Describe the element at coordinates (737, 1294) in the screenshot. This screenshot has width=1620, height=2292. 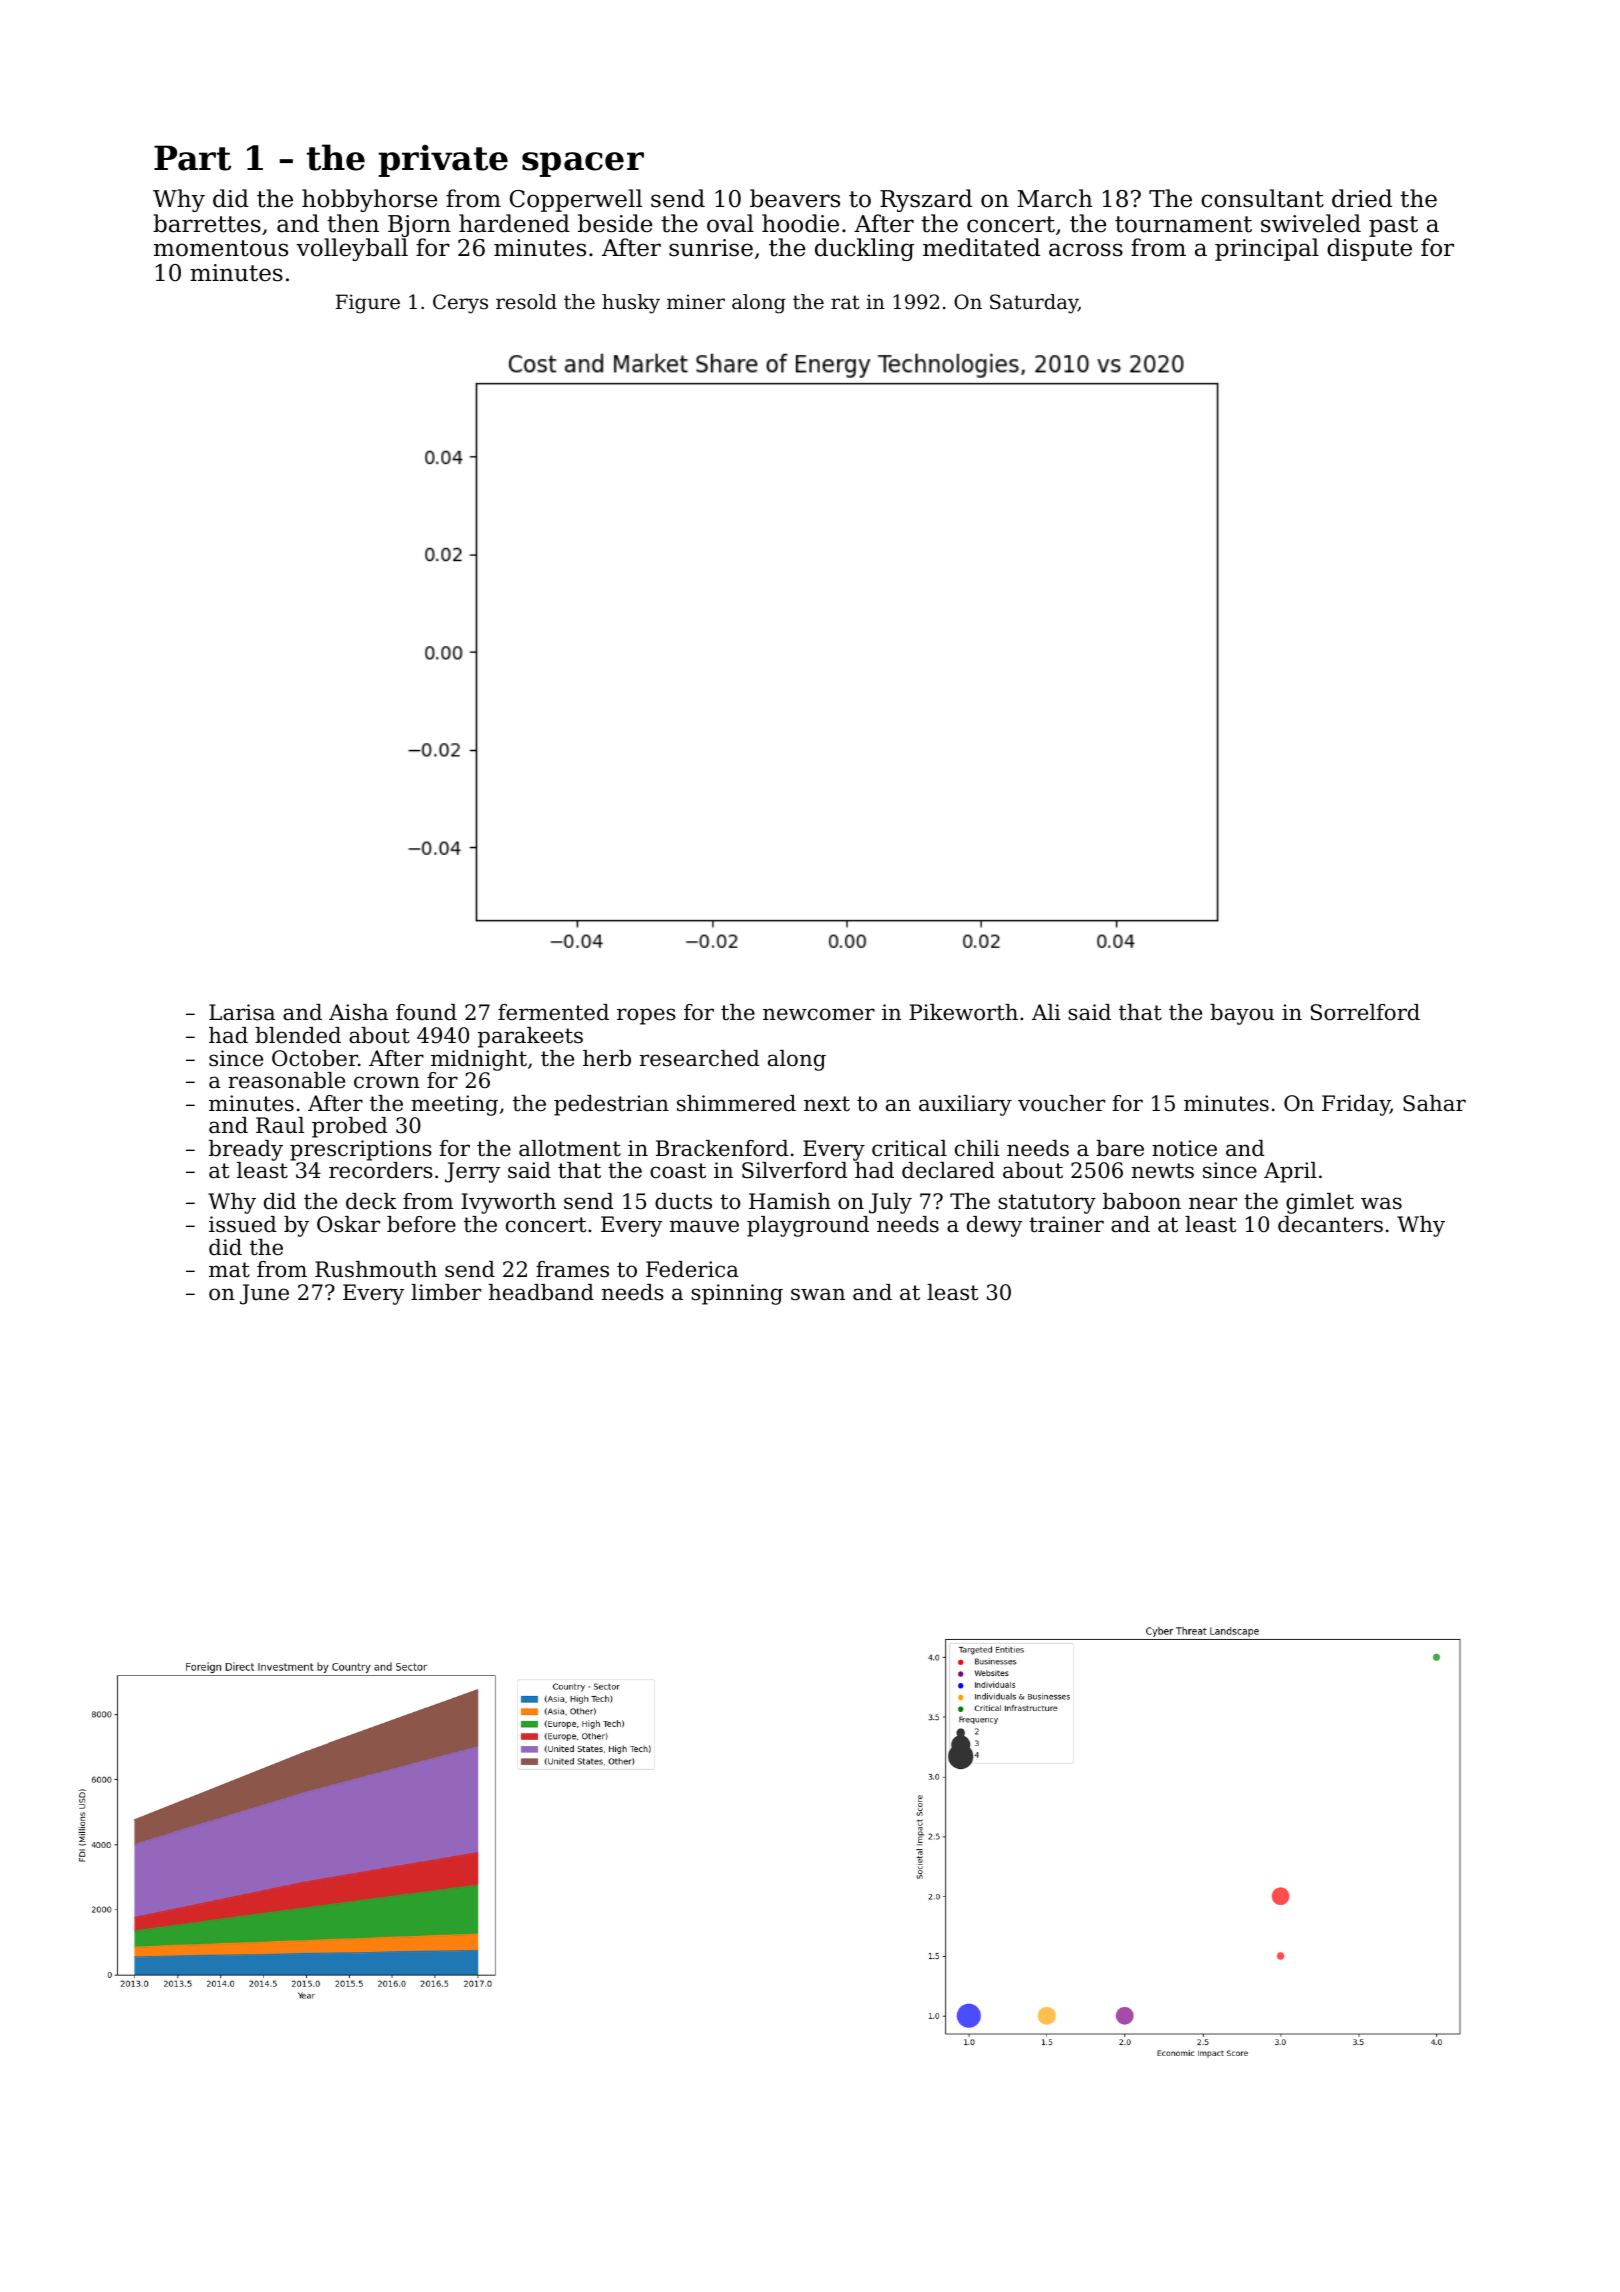
I see `spinning` at that location.
